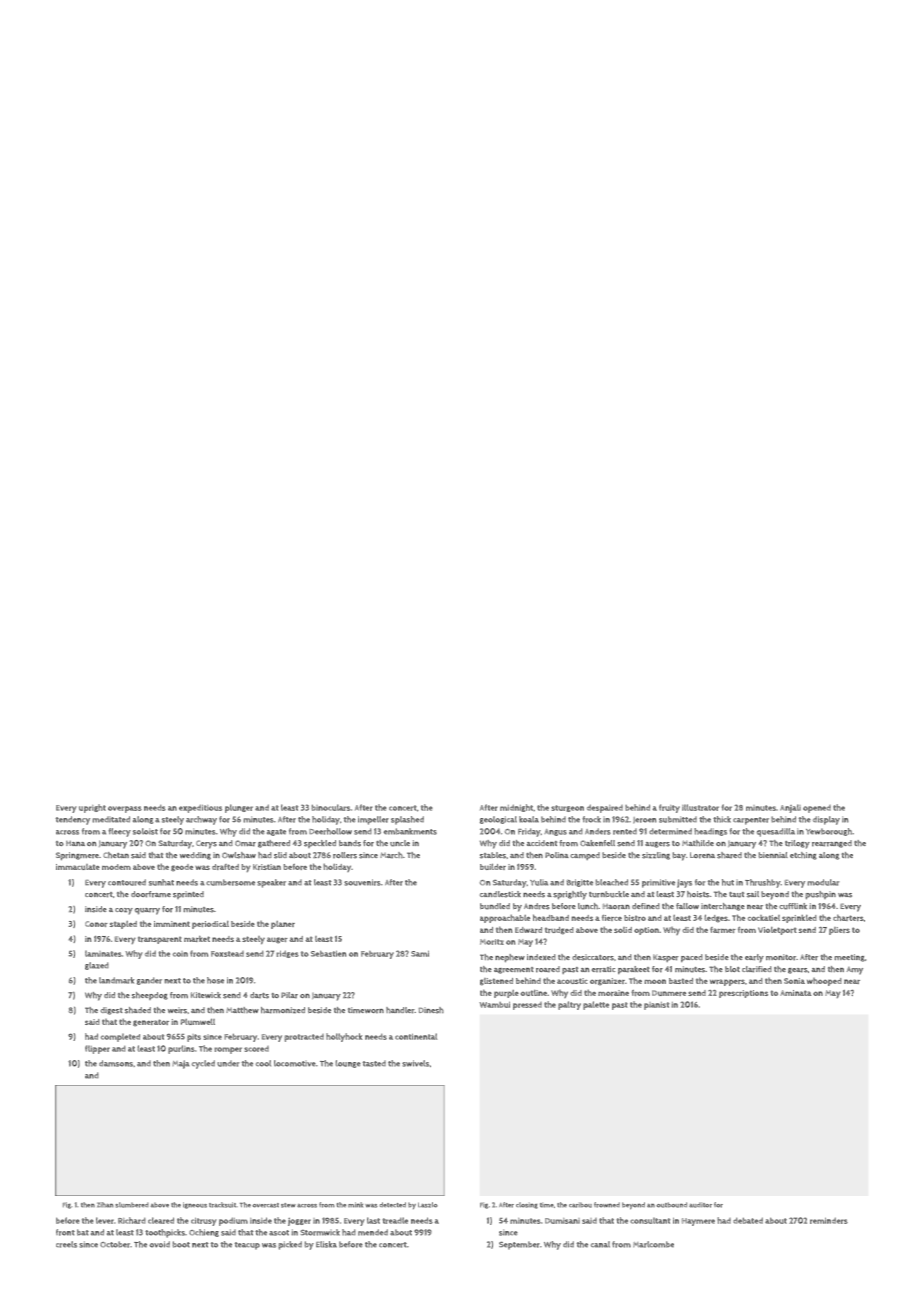 The width and height of the screenshot is (924, 1308). What do you see at coordinates (832, 844) in the screenshot?
I see `rearranged` at bounding box center [832, 844].
